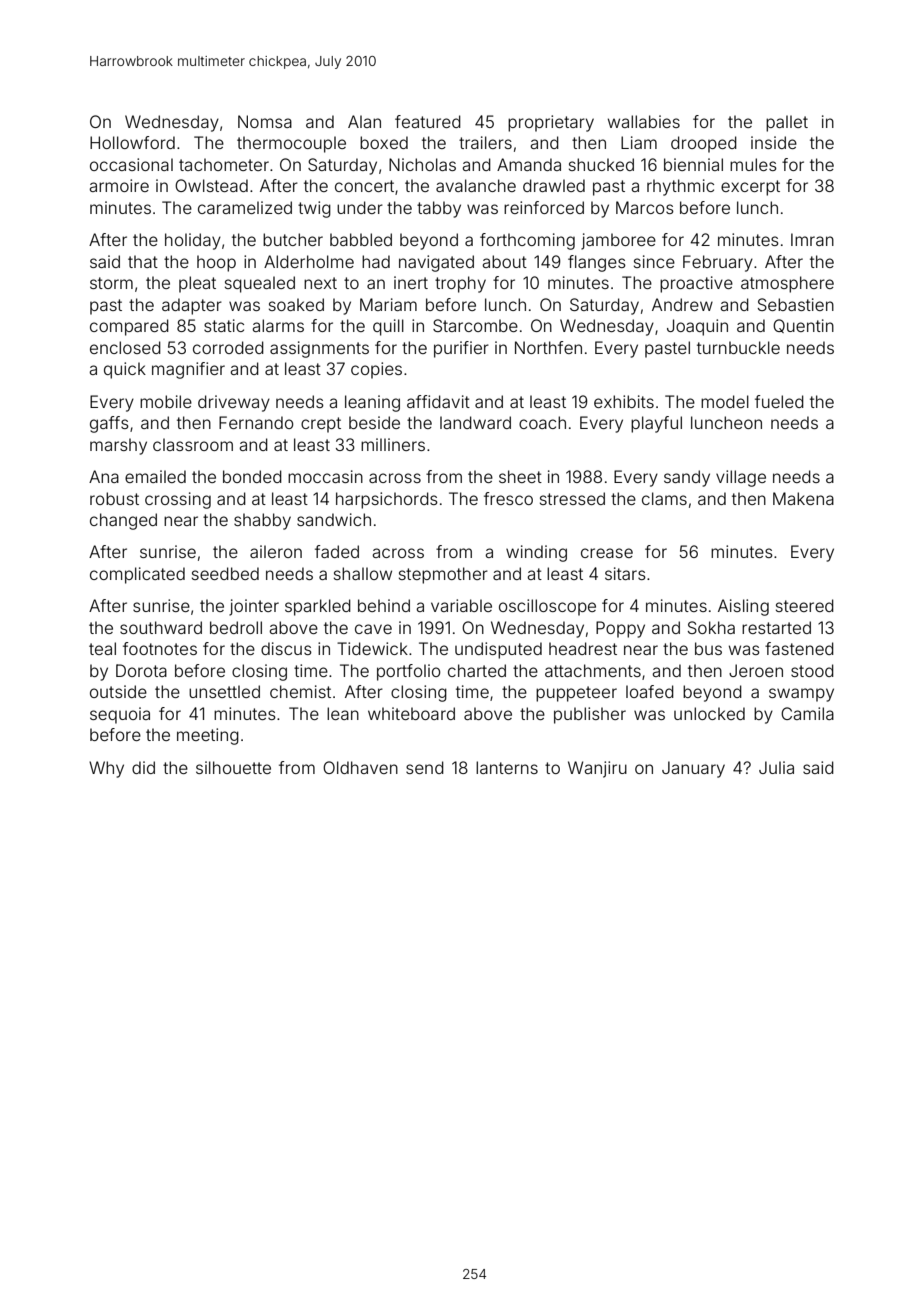 The width and height of the image is (924, 1308). I want to click on cave, so click(373, 629).
